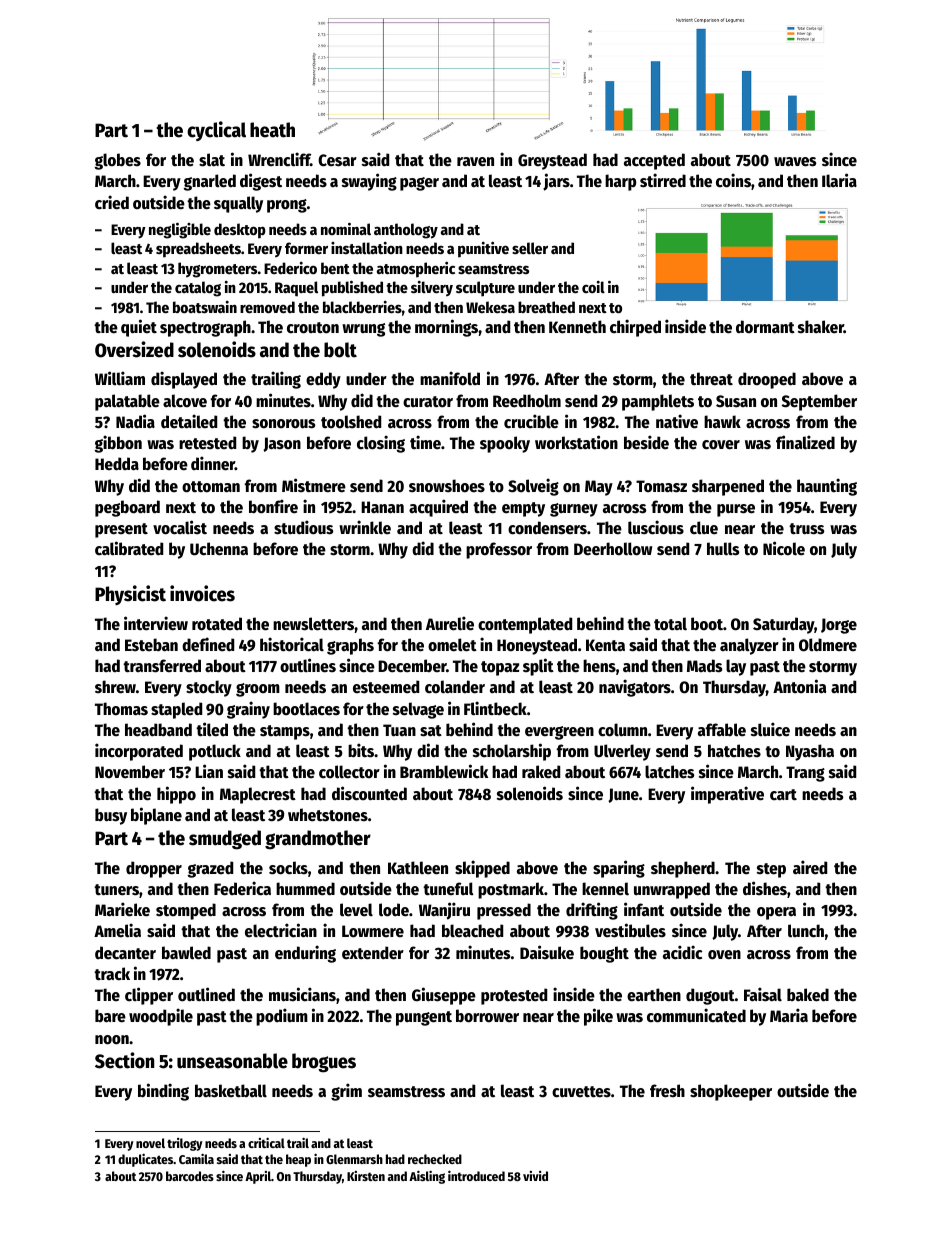  Describe the element at coordinates (723, 549) in the document. I see `hulls` at that location.
